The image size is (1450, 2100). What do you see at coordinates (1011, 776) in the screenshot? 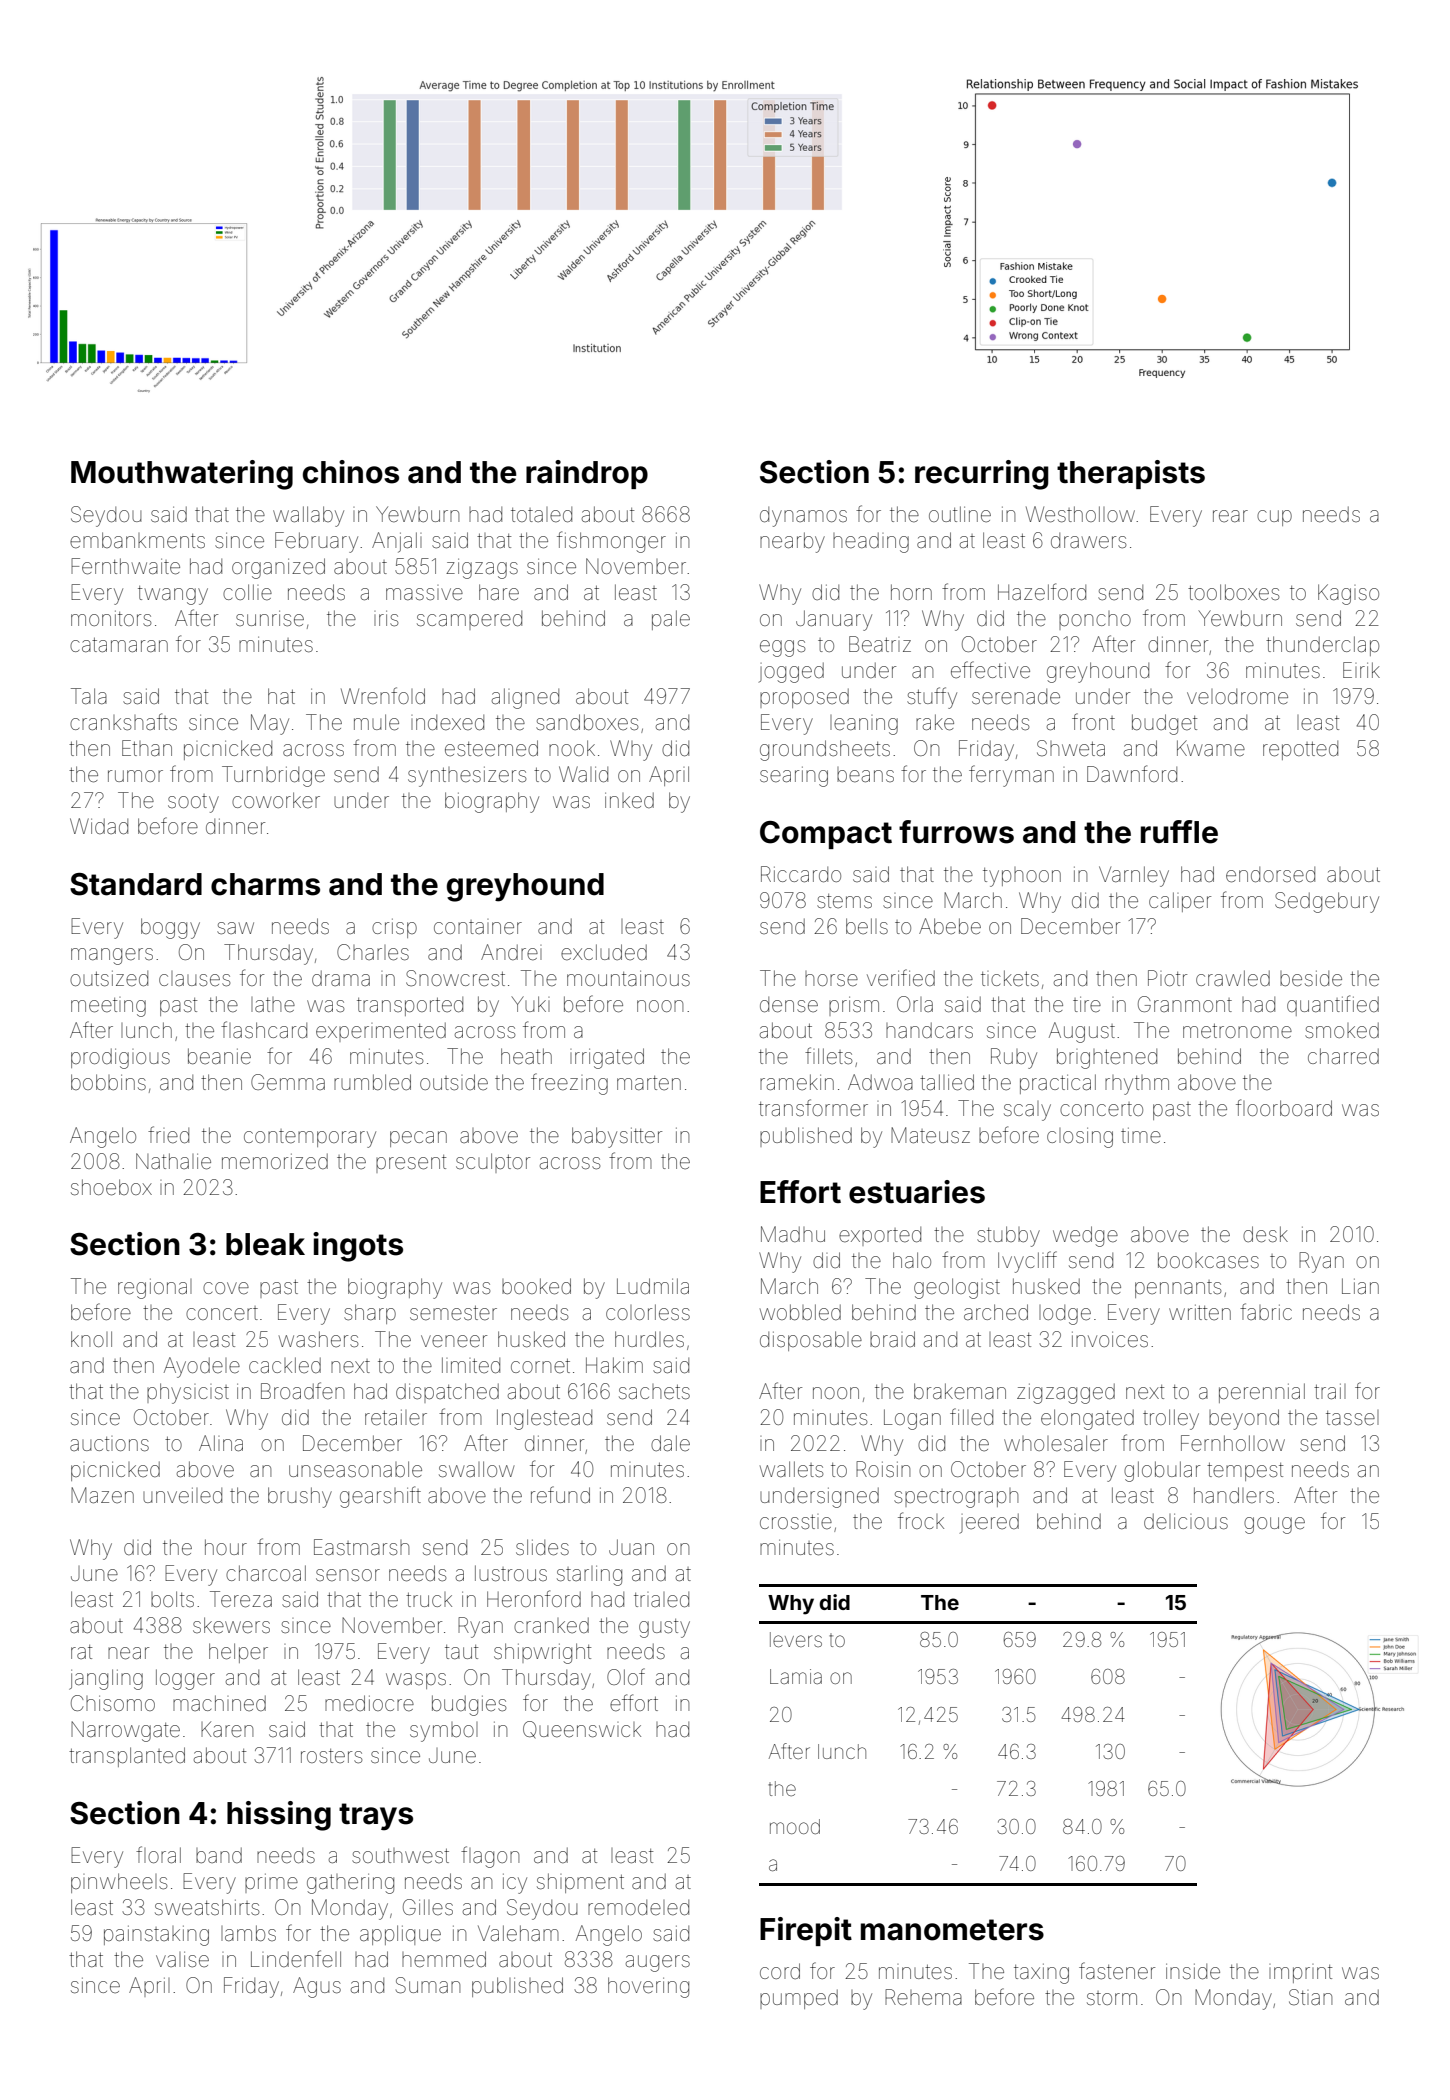
I see `ferryman` at bounding box center [1011, 776].
